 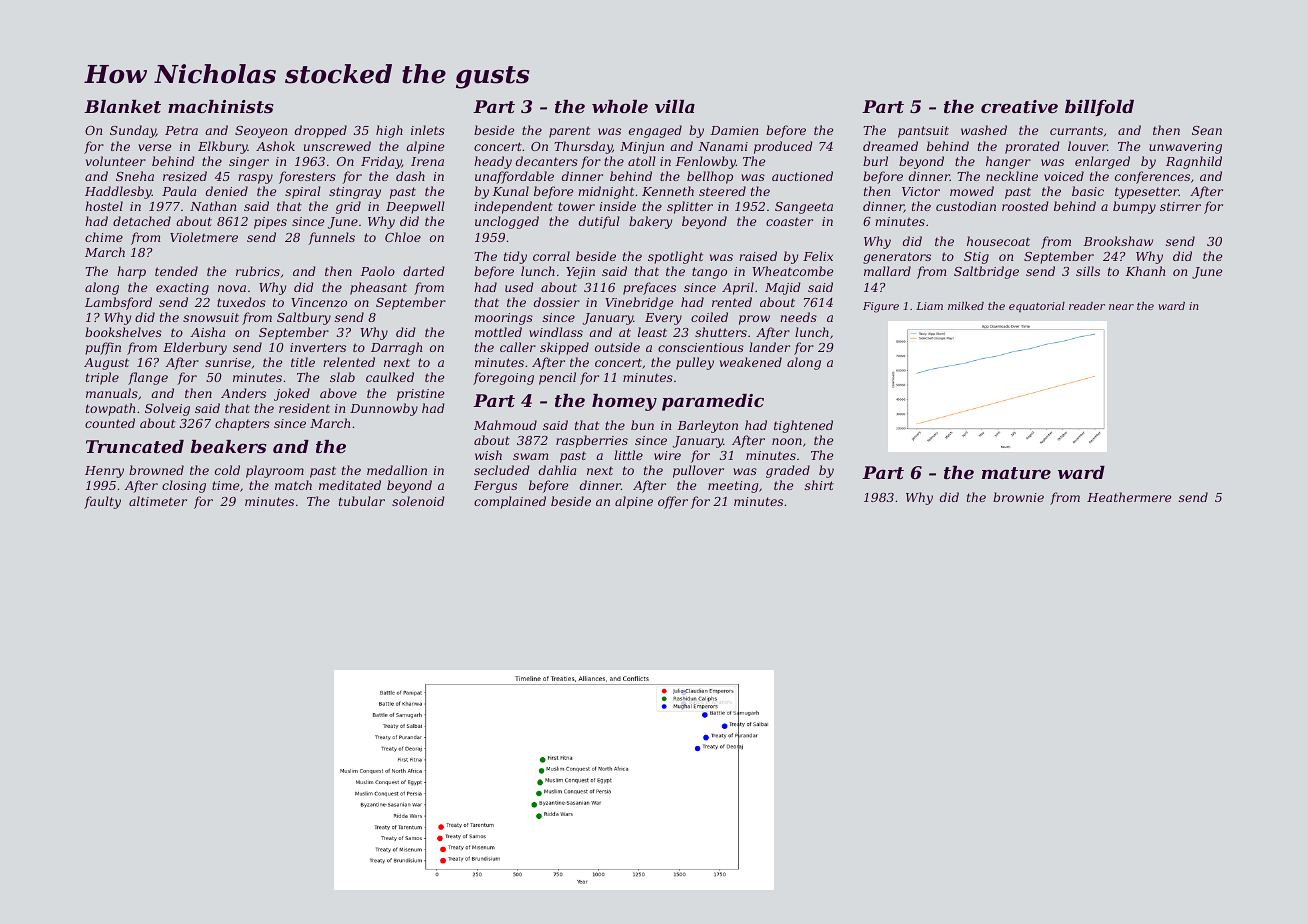 What do you see at coordinates (557, 378) in the document?
I see `pencil` at bounding box center [557, 378].
